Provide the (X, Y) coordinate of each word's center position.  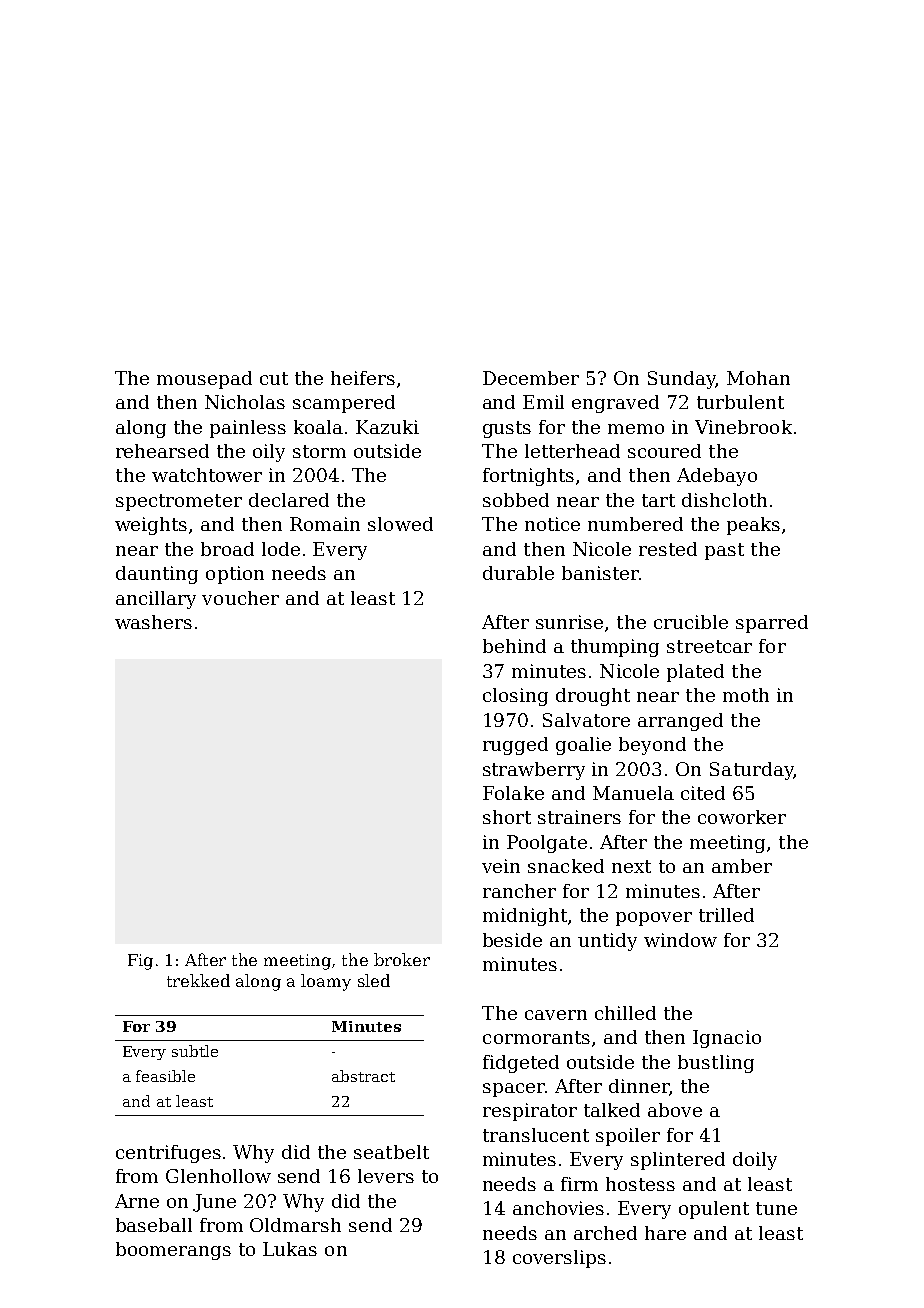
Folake (513, 793)
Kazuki (387, 427)
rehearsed (162, 451)
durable (518, 573)
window (680, 940)
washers (153, 622)
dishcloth (724, 500)
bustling (716, 1064)
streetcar (709, 646)
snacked (566, 866)
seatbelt (391, 1152)
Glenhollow (218, 1176)
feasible (165, 1076)
